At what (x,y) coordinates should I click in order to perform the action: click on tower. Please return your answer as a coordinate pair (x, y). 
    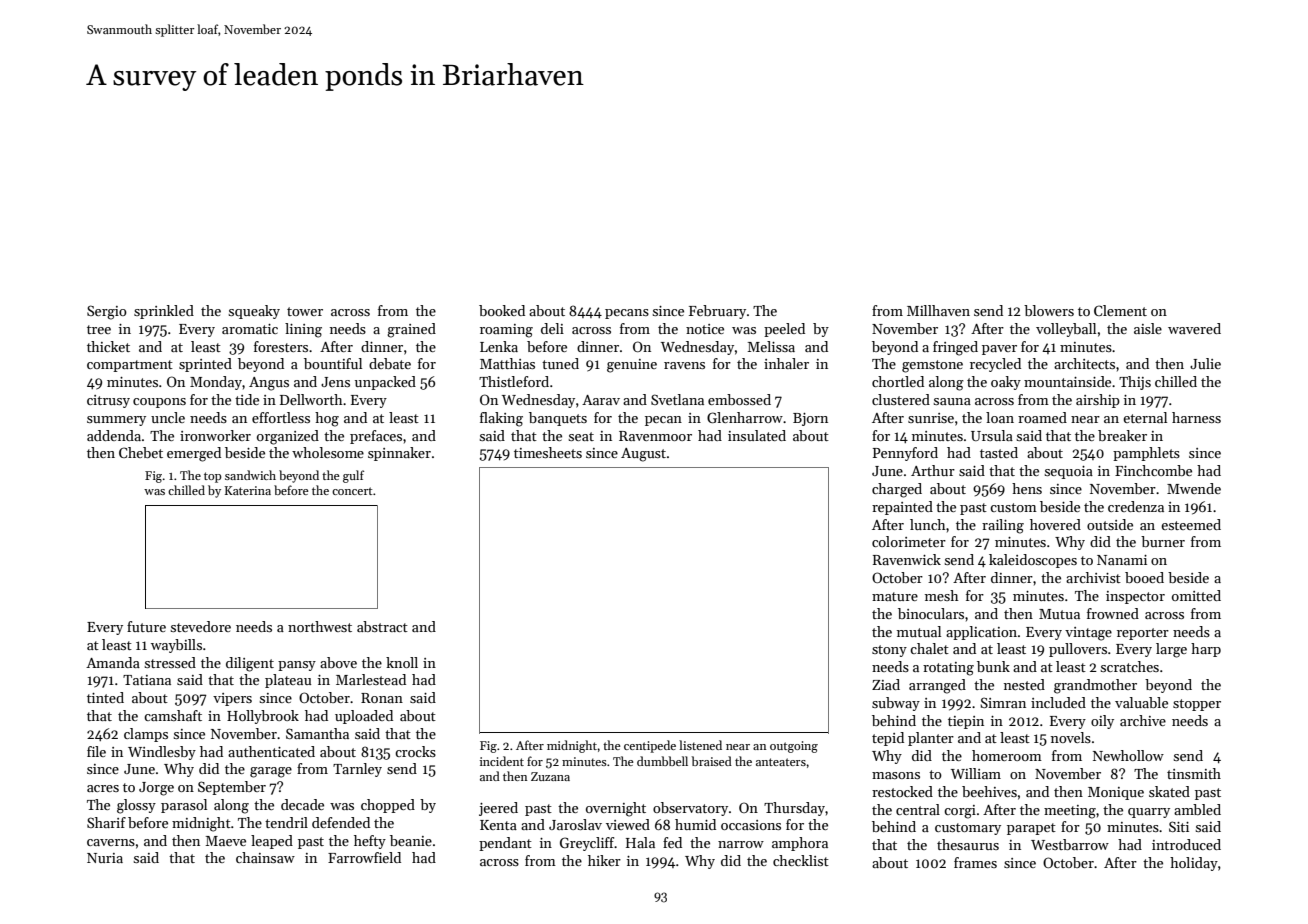
    Looking at the image, I should click on (305, 311).
